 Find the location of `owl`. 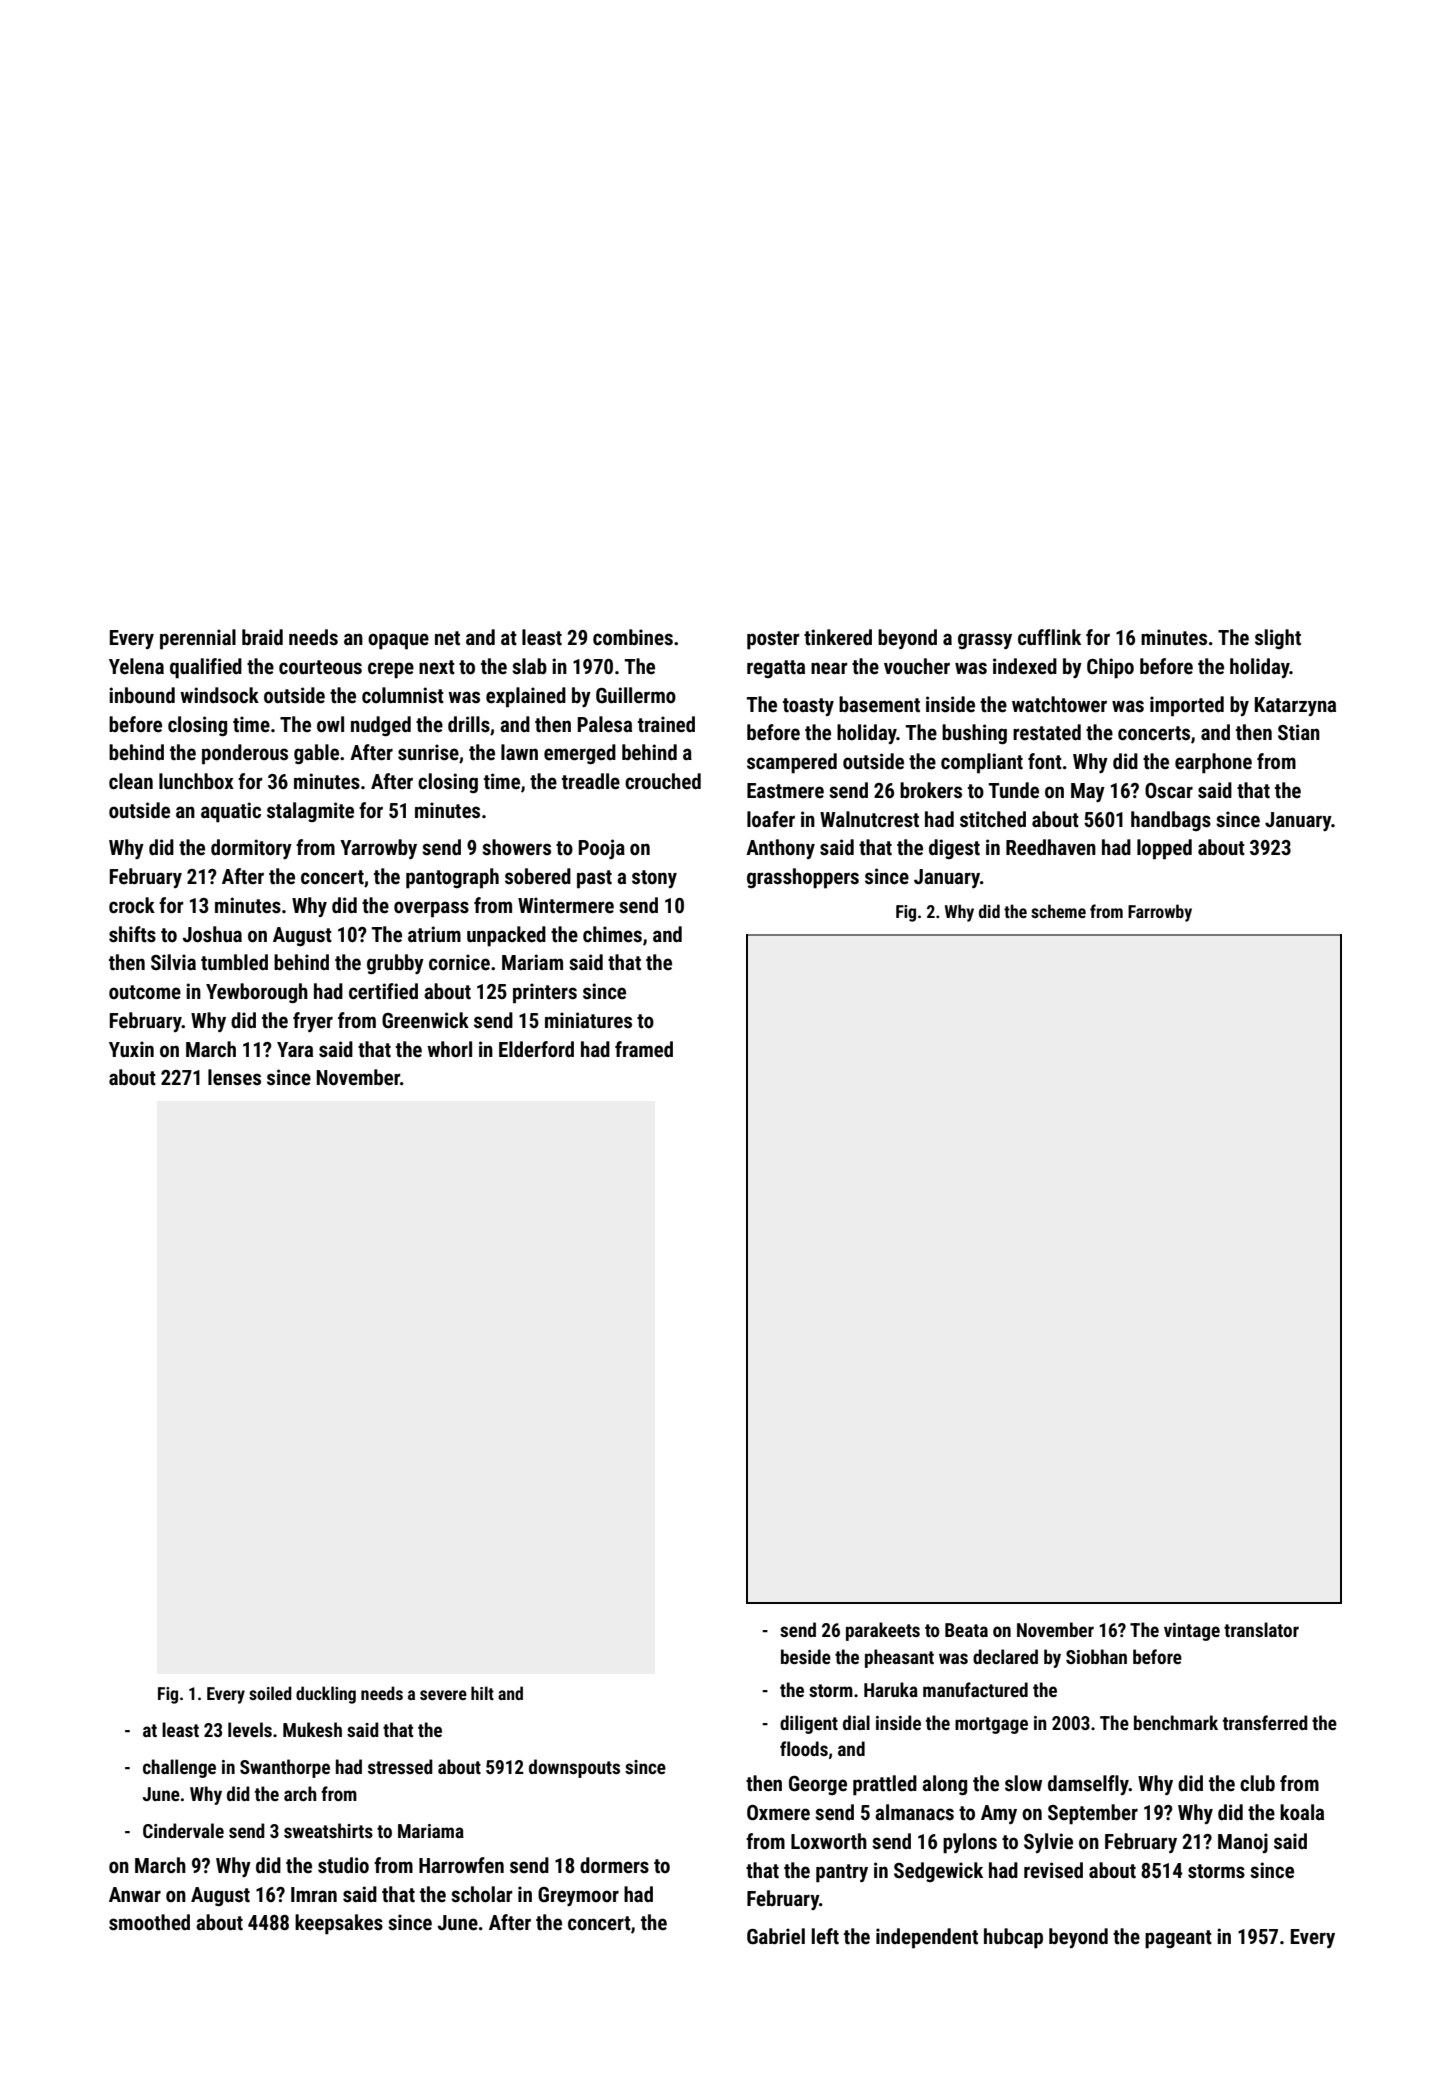

owl is located at coordinates (330, 724).
